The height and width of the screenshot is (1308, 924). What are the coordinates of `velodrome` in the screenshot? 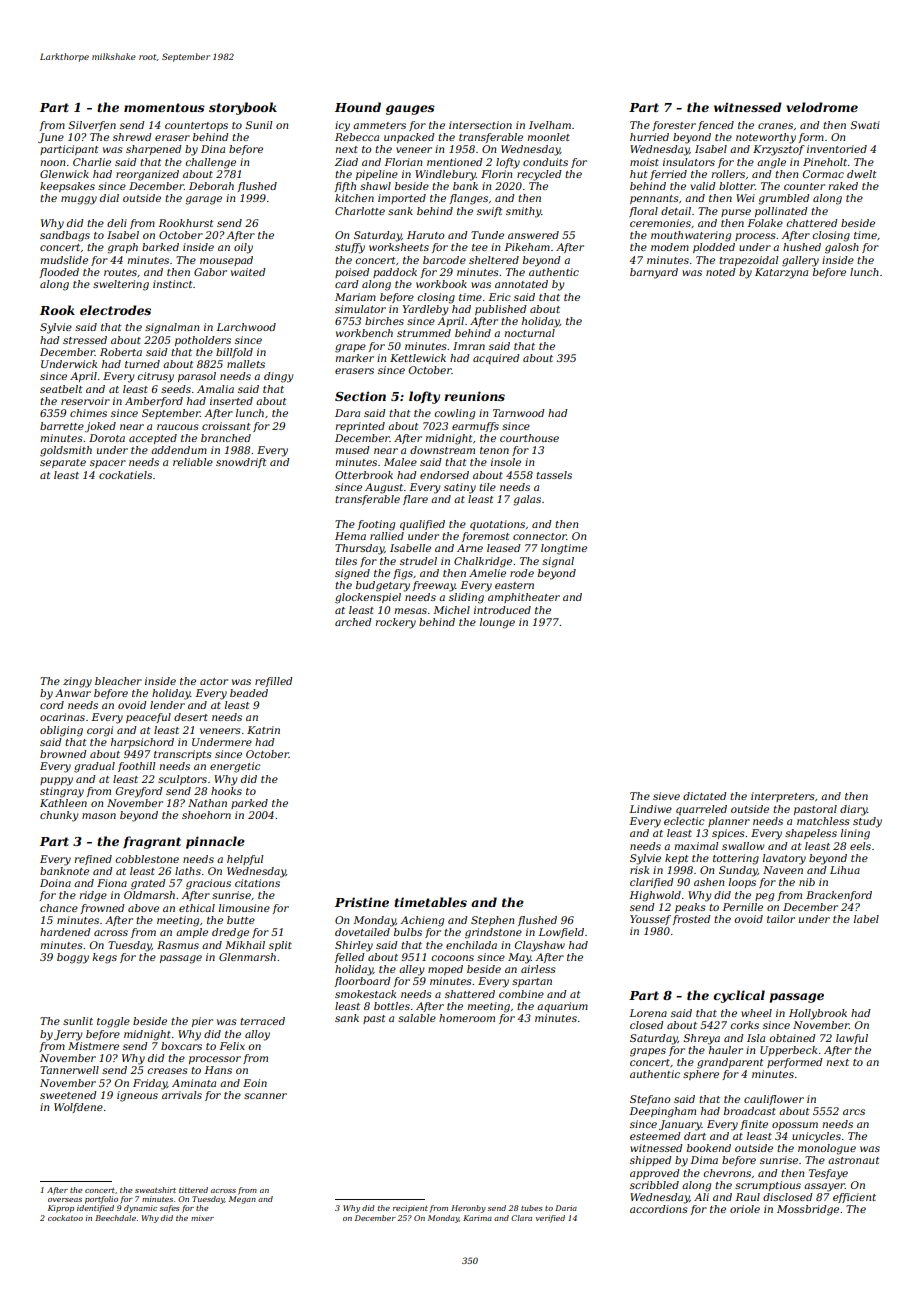 It's located at (822, 107).
